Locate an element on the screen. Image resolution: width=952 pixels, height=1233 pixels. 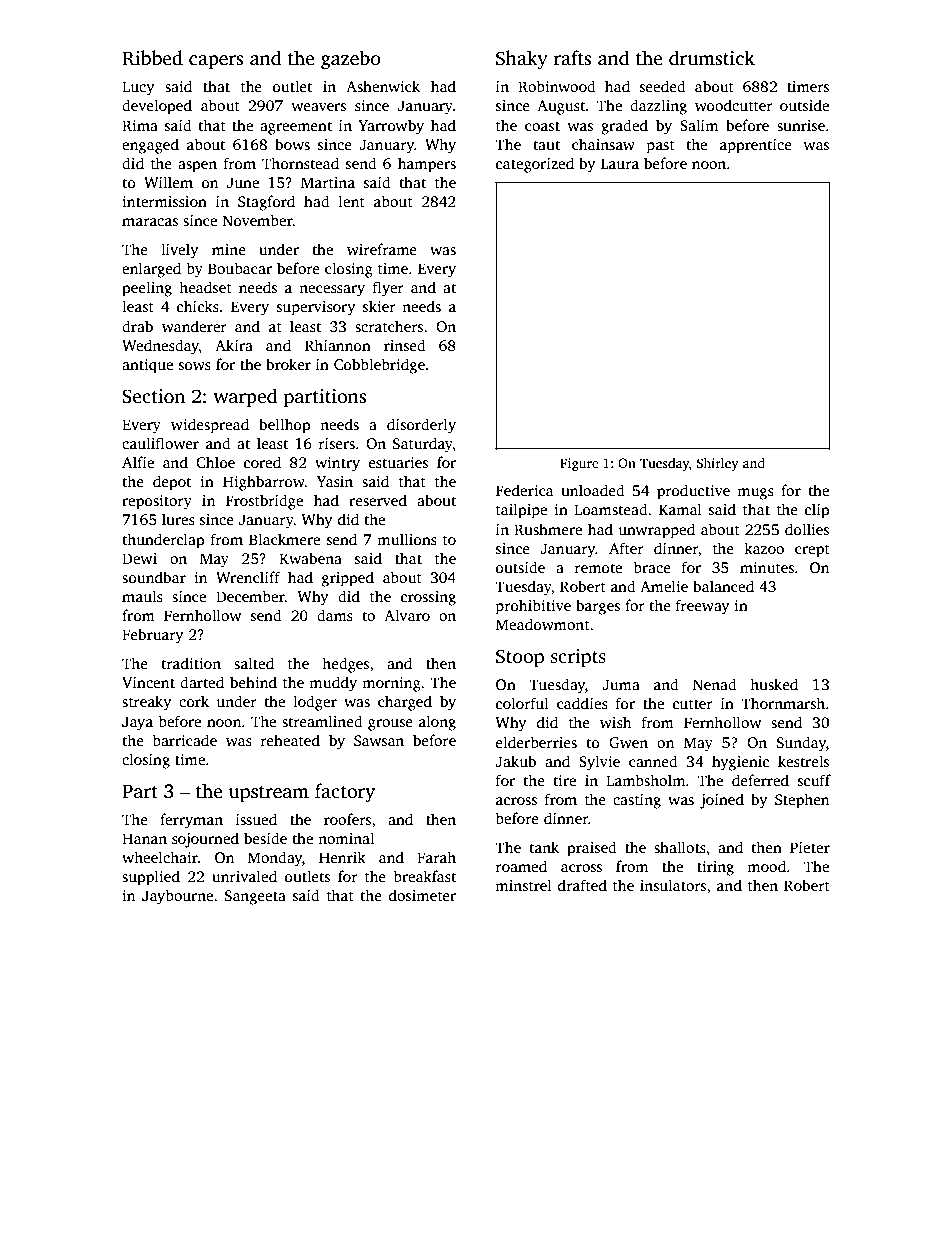
Sangeeta is located at coordinates (255, 897).
